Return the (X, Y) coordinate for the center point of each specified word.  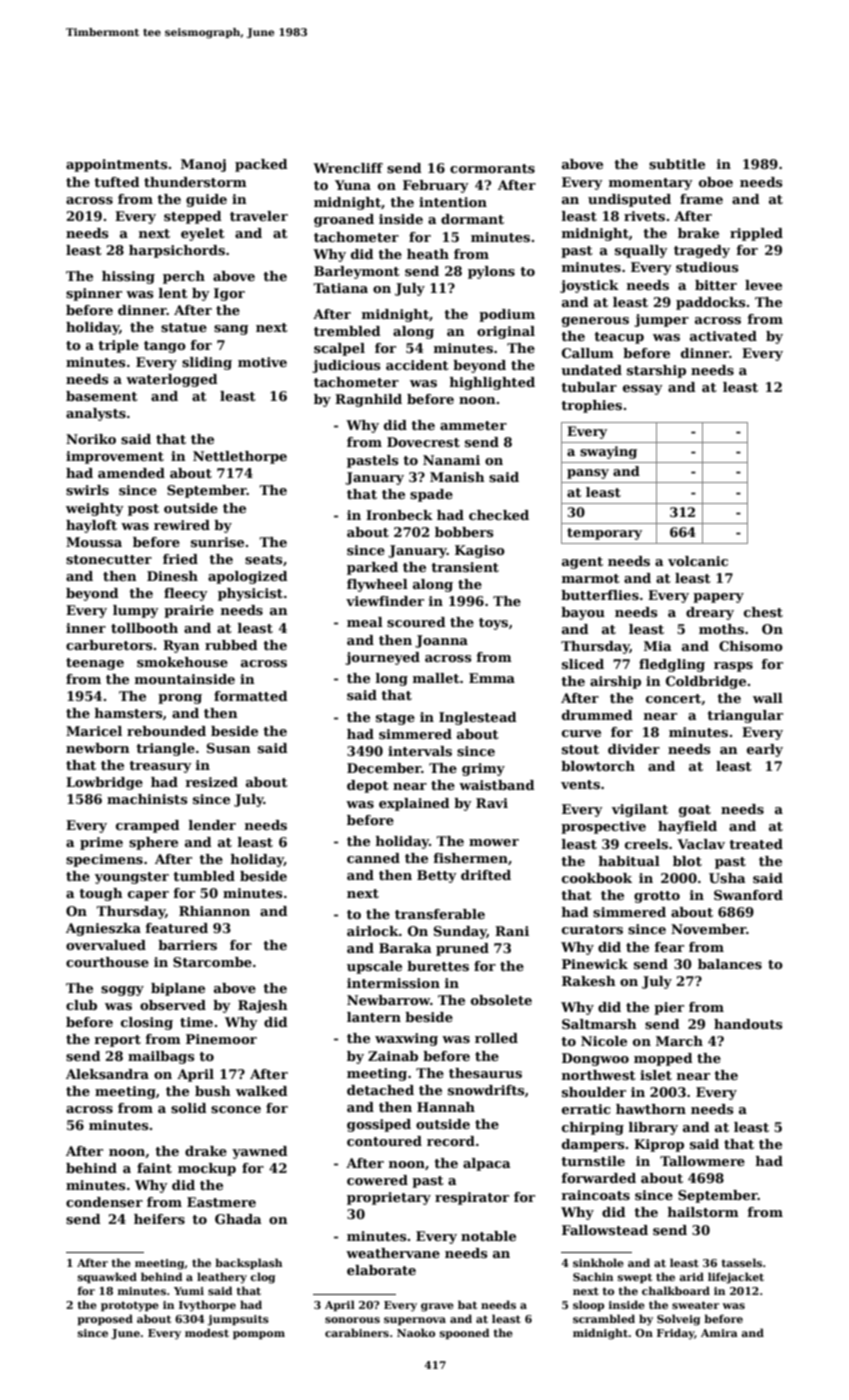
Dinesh (172, 576)
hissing (128, 277)
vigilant (639, 810)
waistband (497, 785)
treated (756, 844)
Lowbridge (104, 783)
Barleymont (357, 272)
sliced (583, 664)
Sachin (593, 1276)
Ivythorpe (207, 1306)
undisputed (629, 200)
